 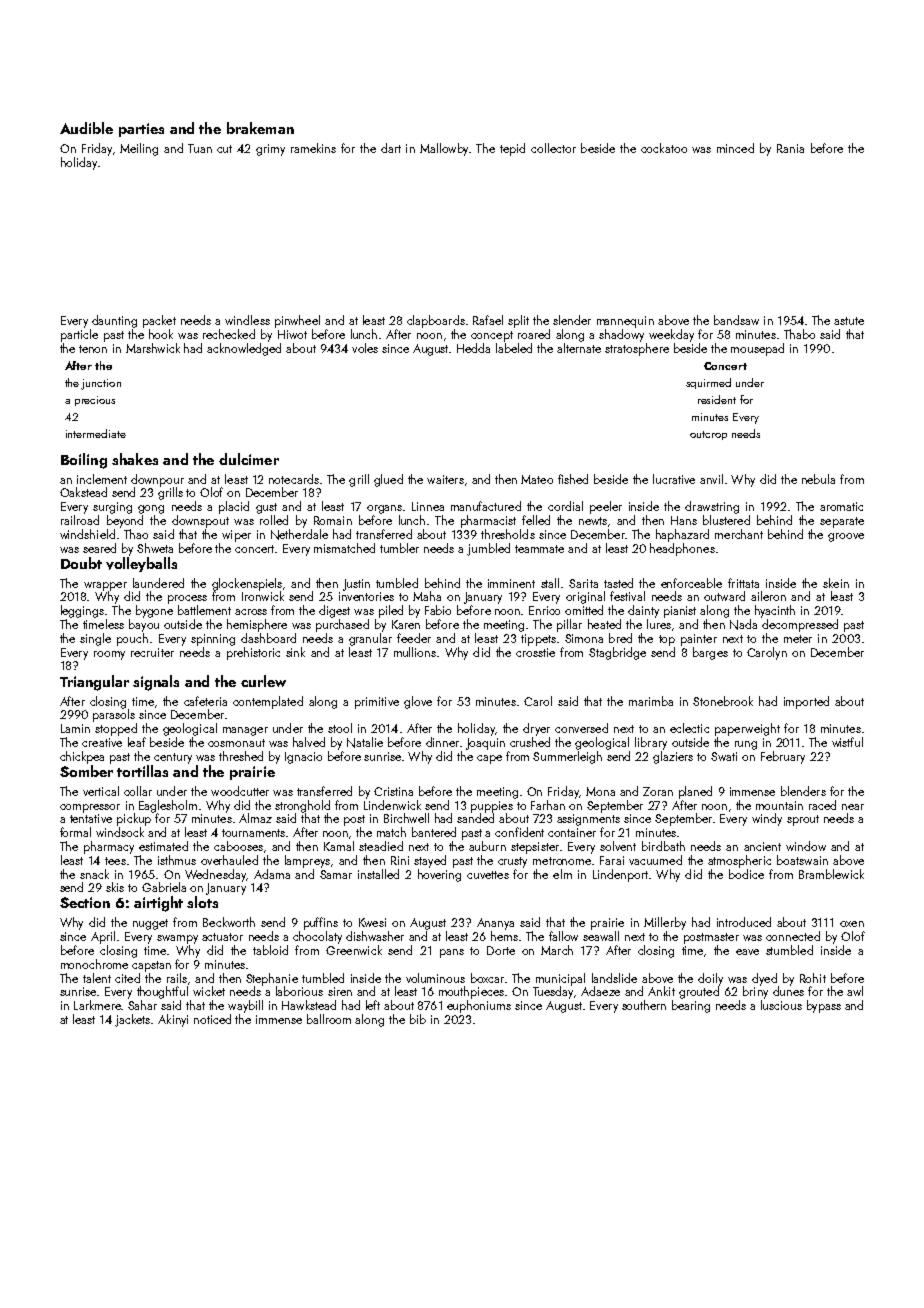 What do you see at coordinates (747, 729) in the document?
I see `paperweight` at bounding box center [747, 729].
